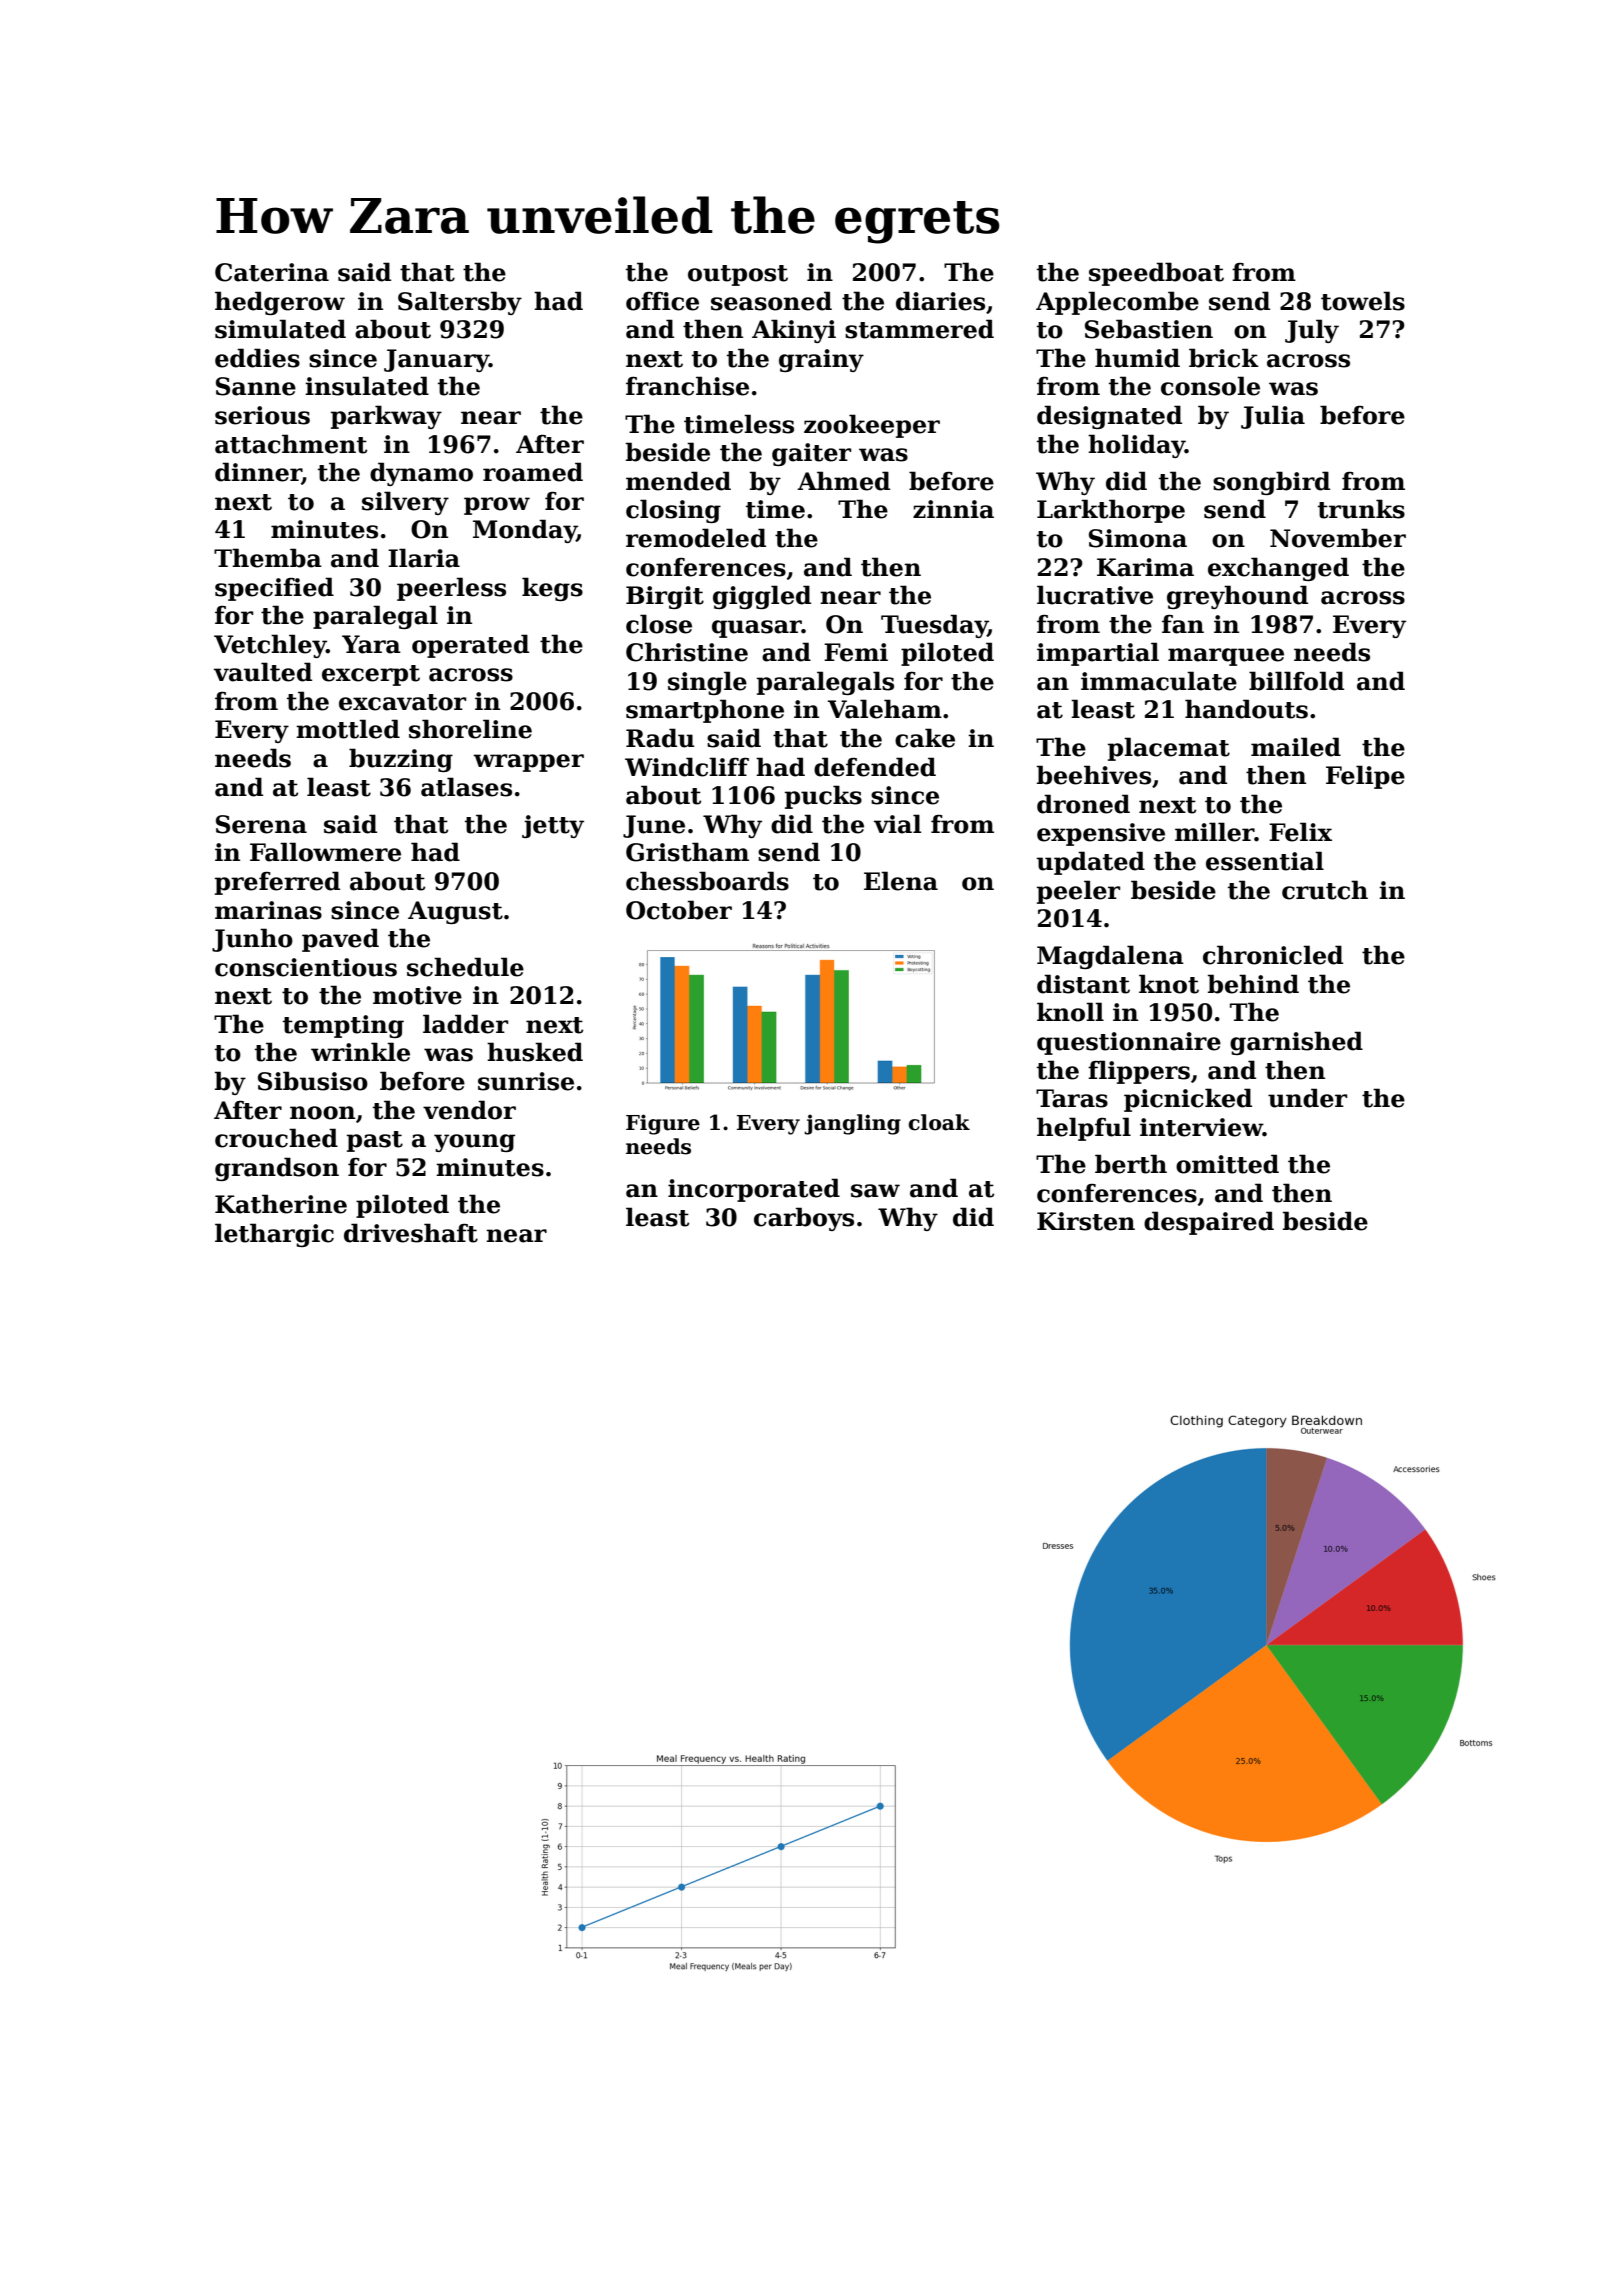 The height and width of the page is (2292, 1620). What do you see at coordinates (897, 824) in the page?
I see `vial` at bounding box center [897, 824].
